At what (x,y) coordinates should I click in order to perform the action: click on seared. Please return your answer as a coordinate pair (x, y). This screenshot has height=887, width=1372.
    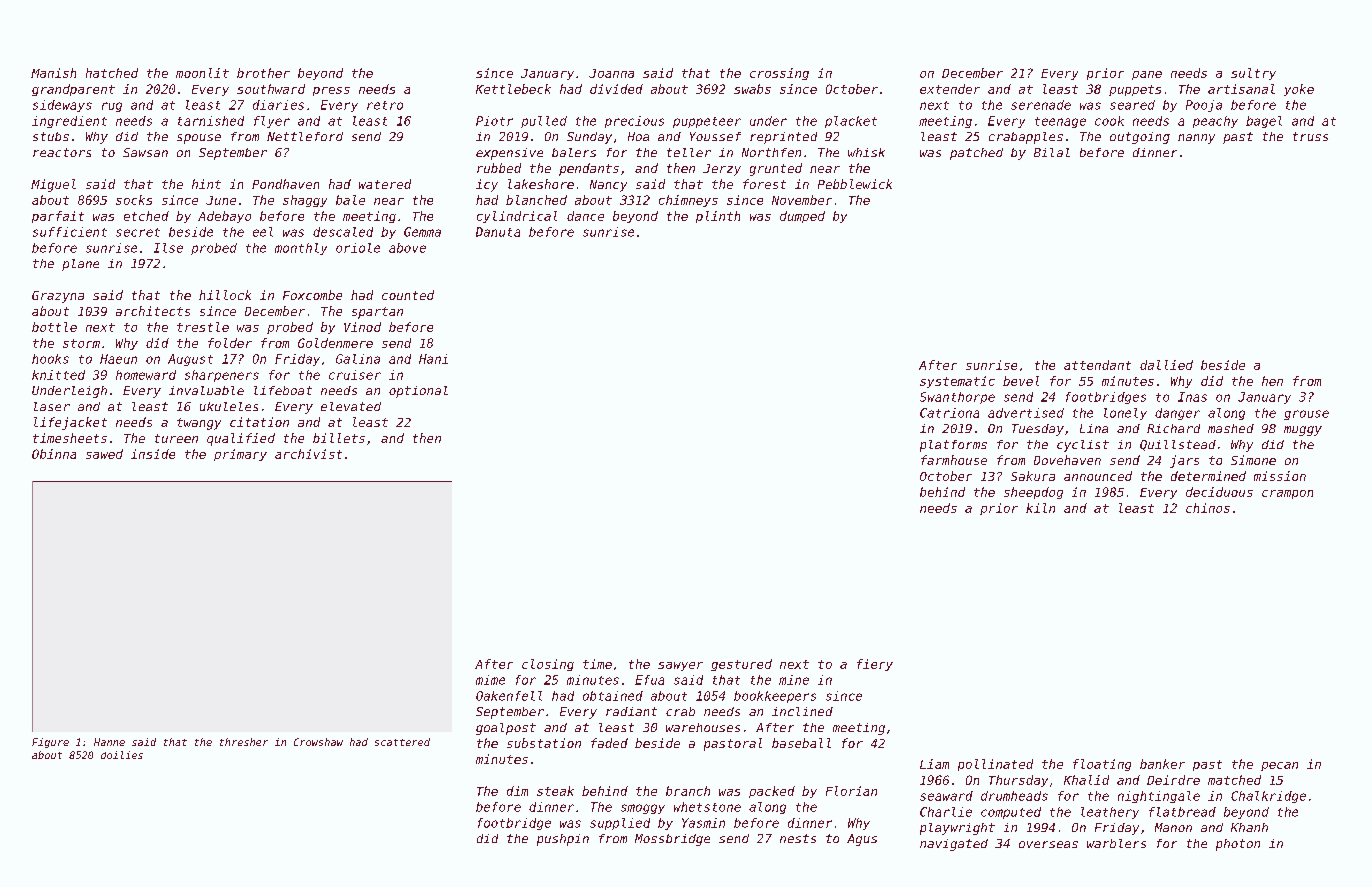
    Looking at the image, I should click on (1132, 105).
